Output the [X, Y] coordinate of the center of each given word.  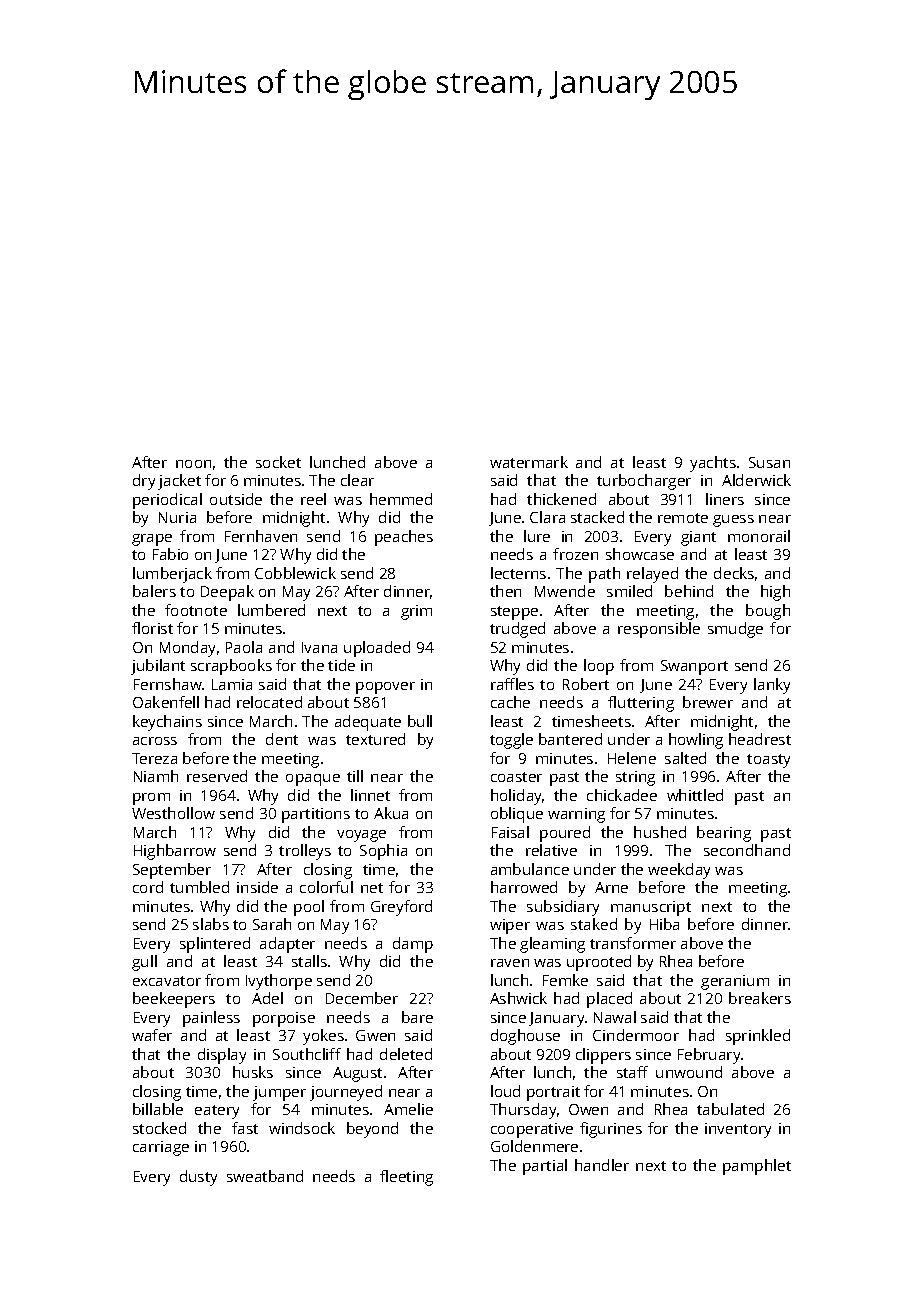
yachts [713, 464]
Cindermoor [636, 1035]
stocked [159, 1128]
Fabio [170, 554]
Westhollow [173, 813]
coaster [516, 777]
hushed [660, 832]
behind [689, 591]
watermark [529, 462]
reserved [217, 776]
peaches [404, 538]
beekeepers [174, 1000]
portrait [553, 1093]
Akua [391, 813]
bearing [724, 834]
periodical [167, 501]
